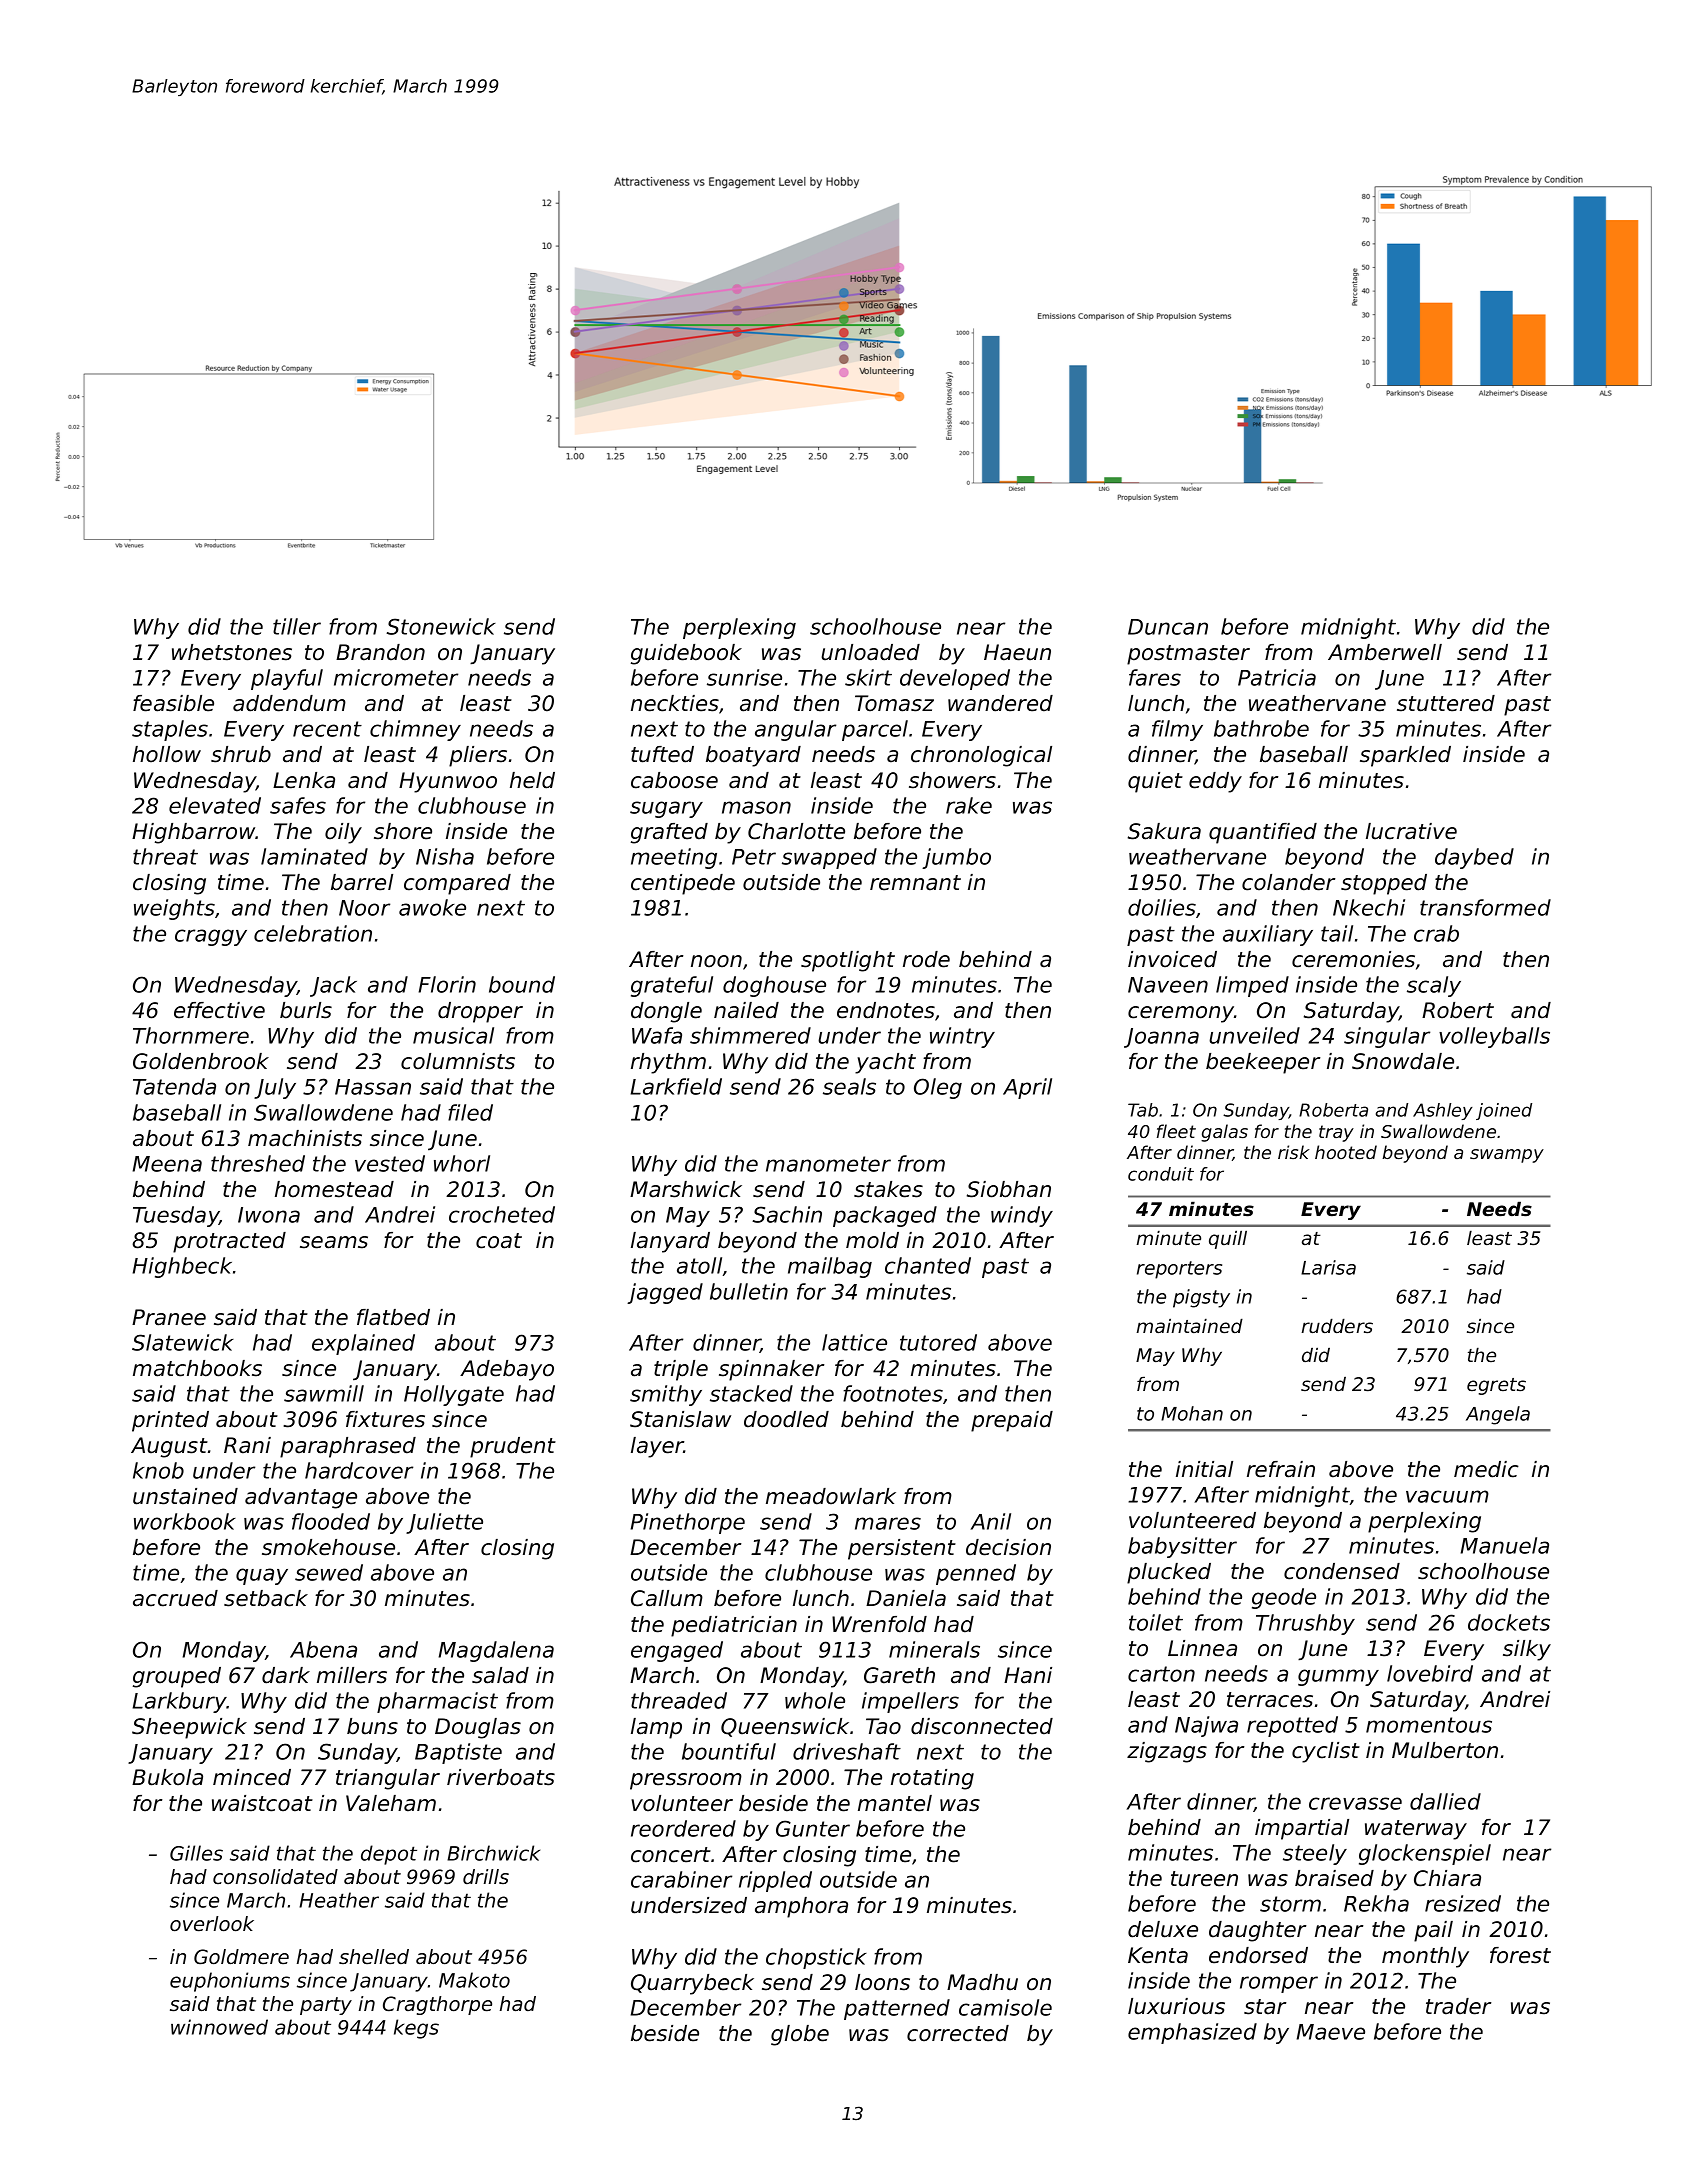 Image resolution: width=1683 pixels, height=2178 pixels. Describe the element at coordinates (686, 1189) in the screenshot. I see `Marshwick` at that location.
